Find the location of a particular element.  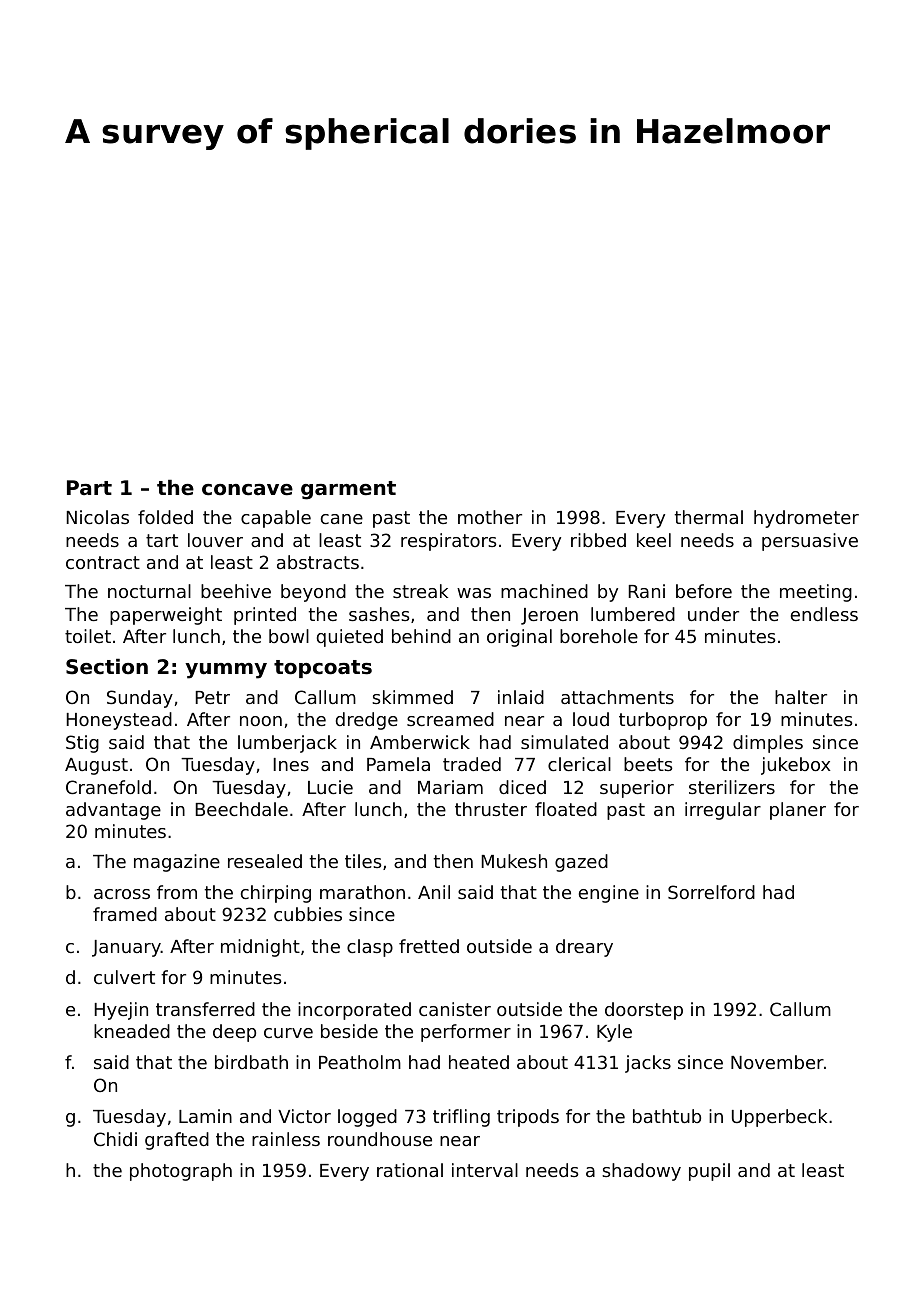

Lamin is located at coordinates (205, 1116).
